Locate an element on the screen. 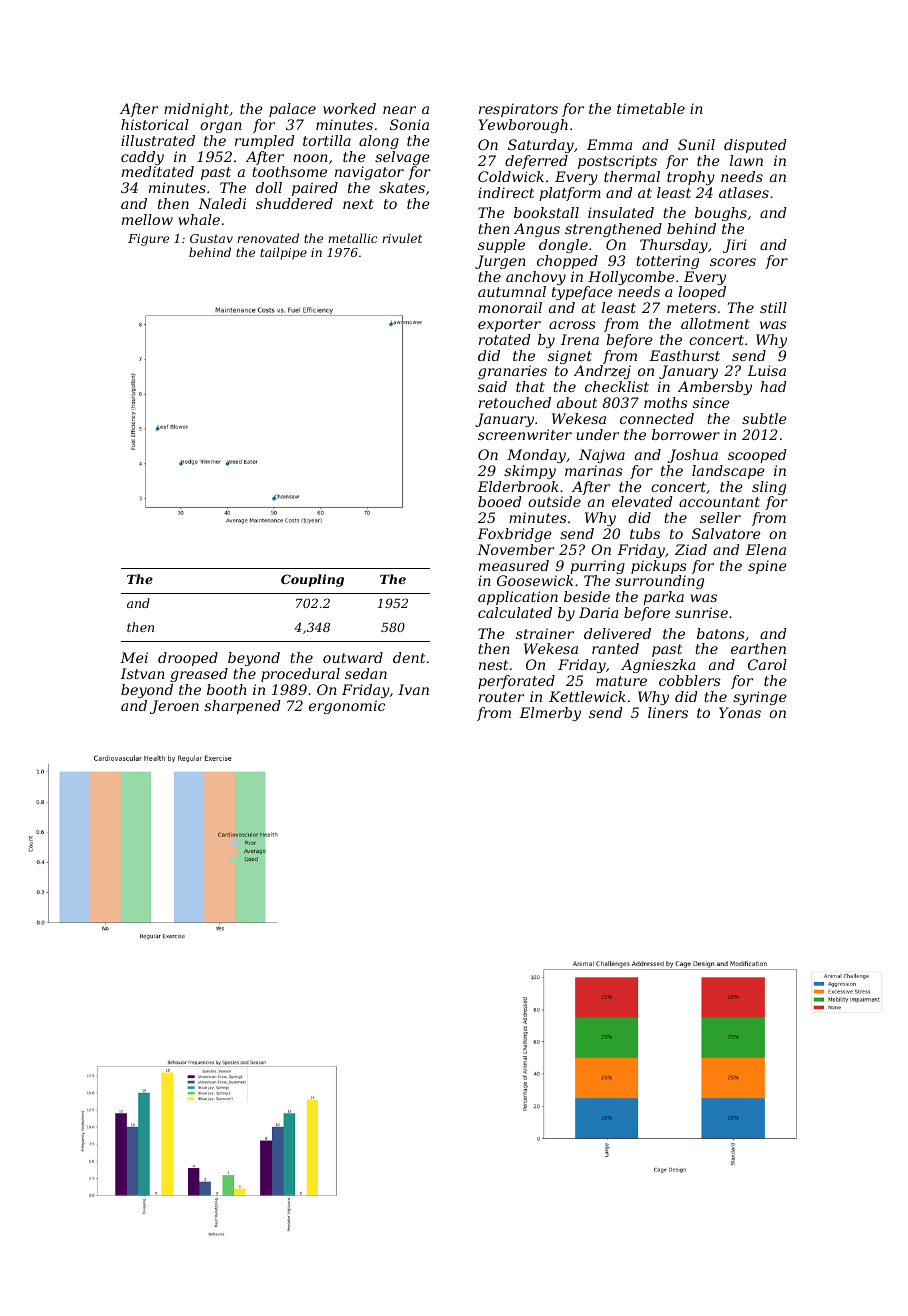 The image size is (908, 1316). disputed is located at coordinates (755, 146).
